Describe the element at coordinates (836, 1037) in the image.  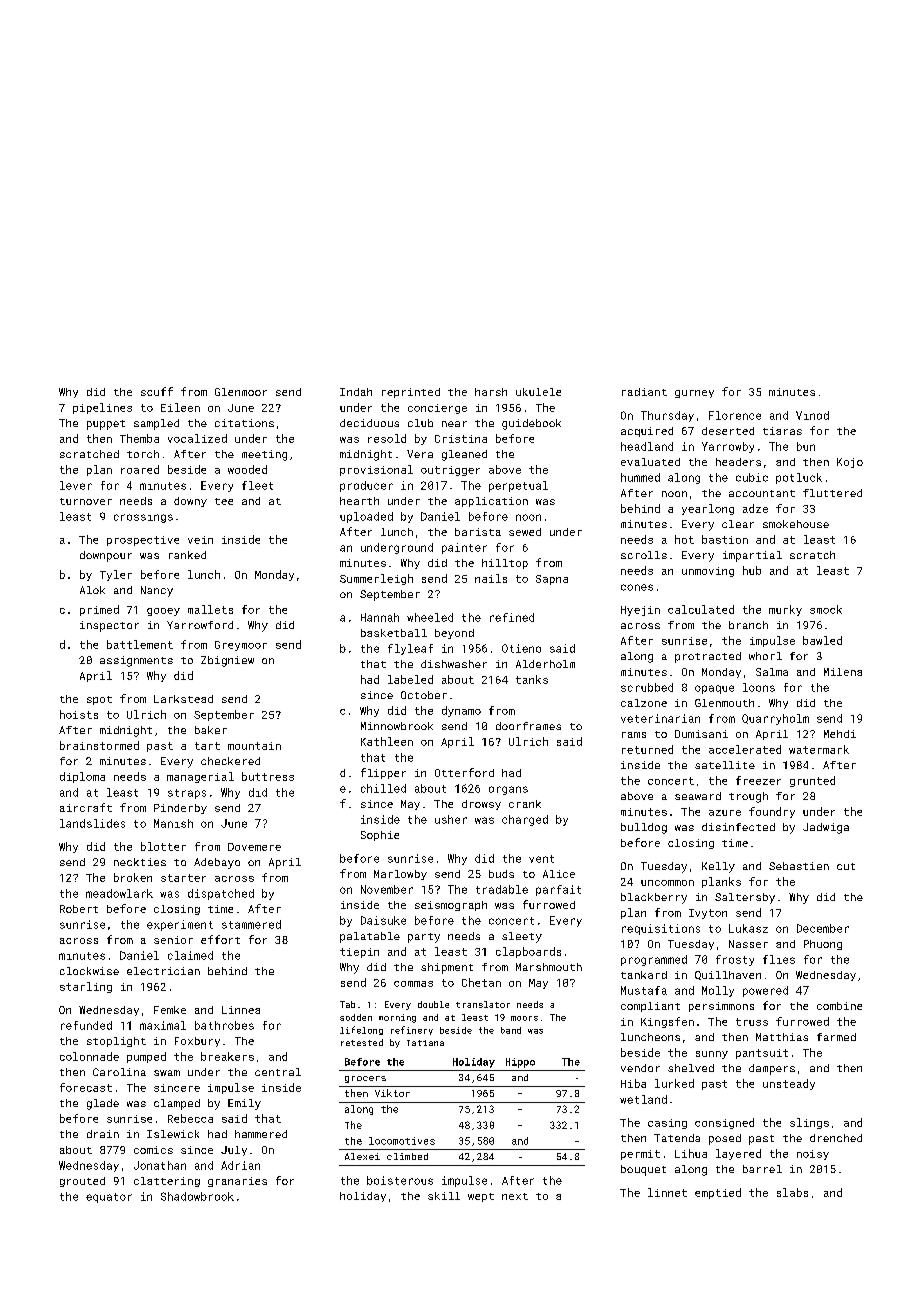
I see `farmed` at that location.
